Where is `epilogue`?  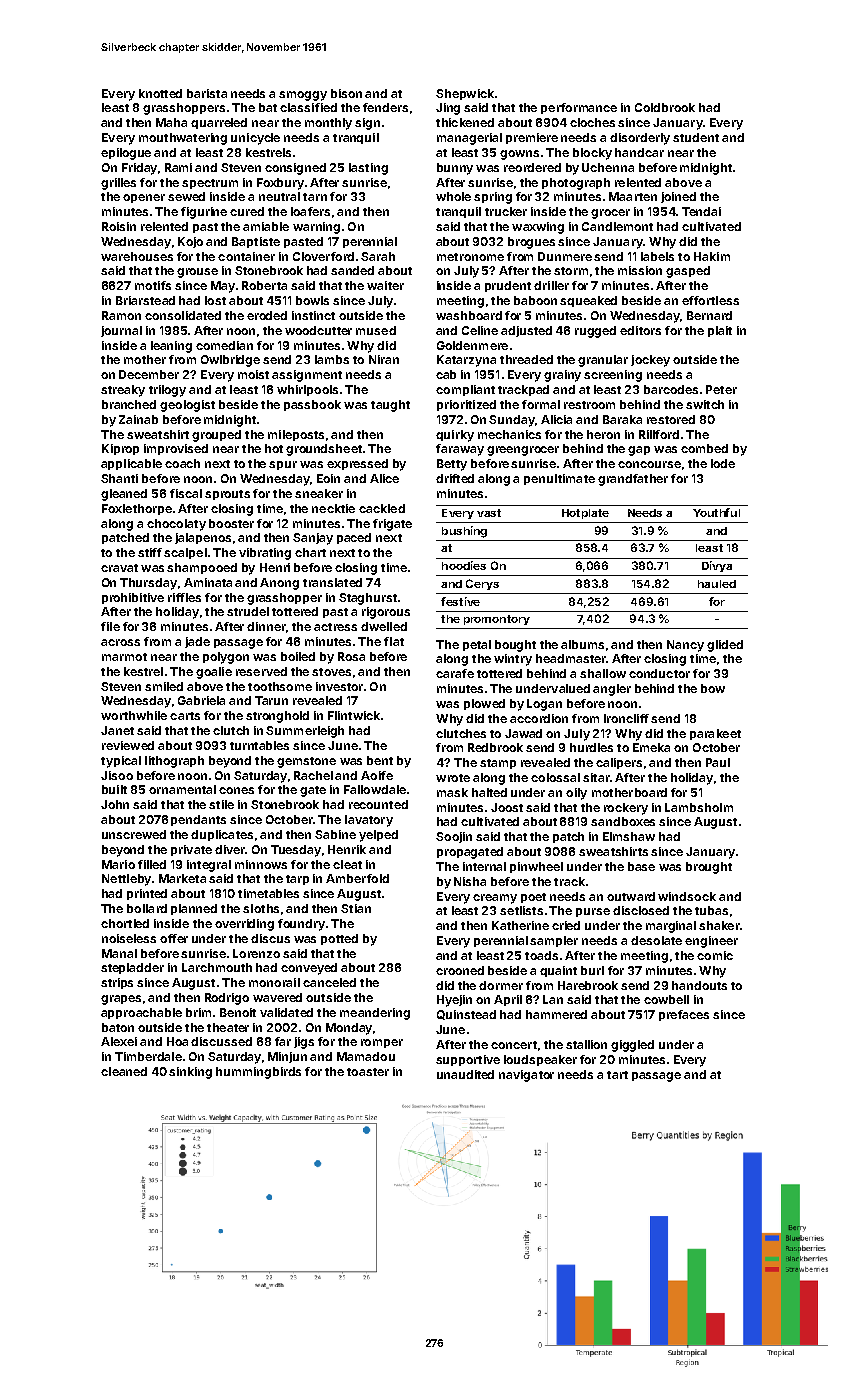 epilogue is located at coordinates (126, 154).
